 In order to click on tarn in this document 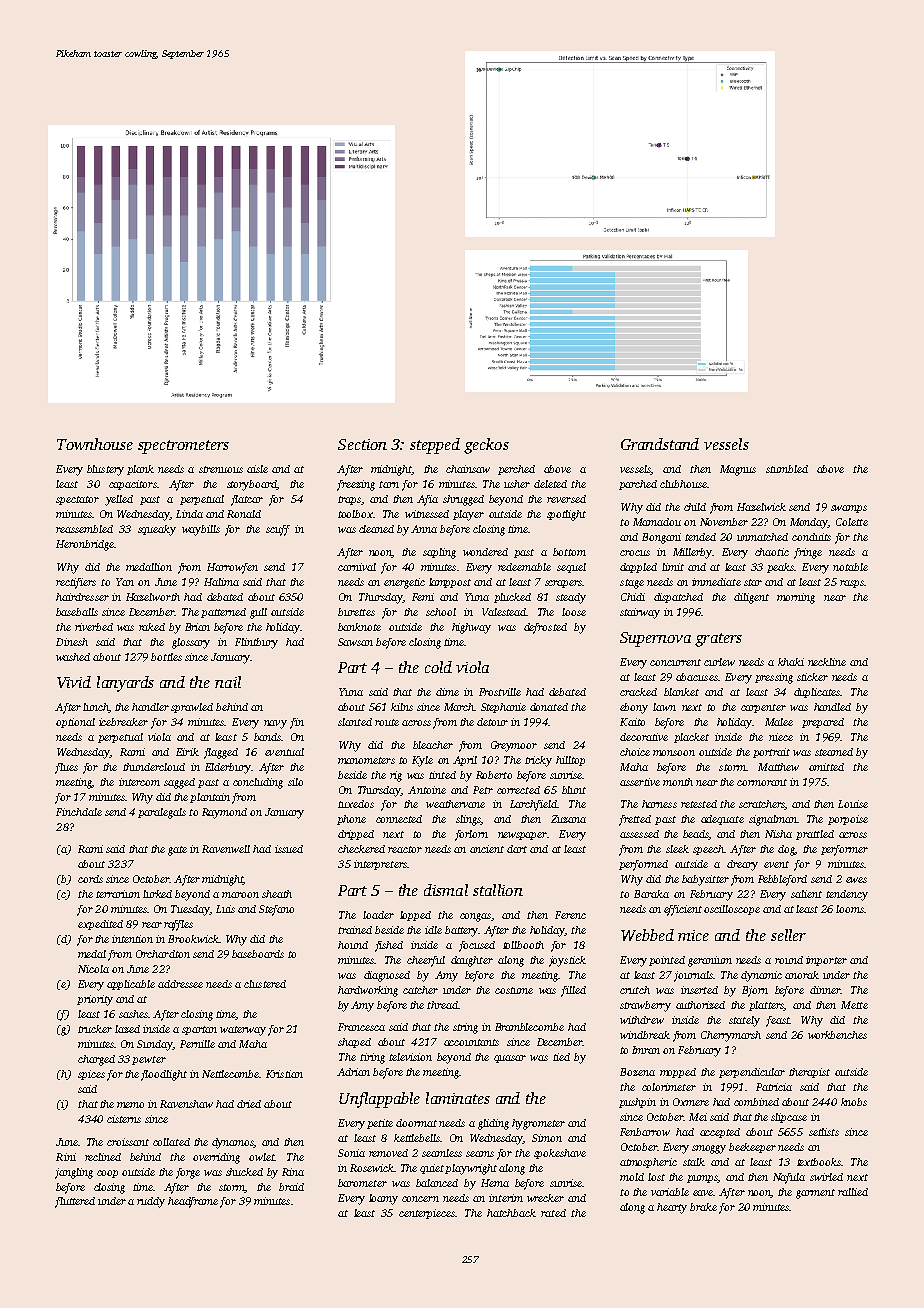, I will do `click(389, 484)`.
